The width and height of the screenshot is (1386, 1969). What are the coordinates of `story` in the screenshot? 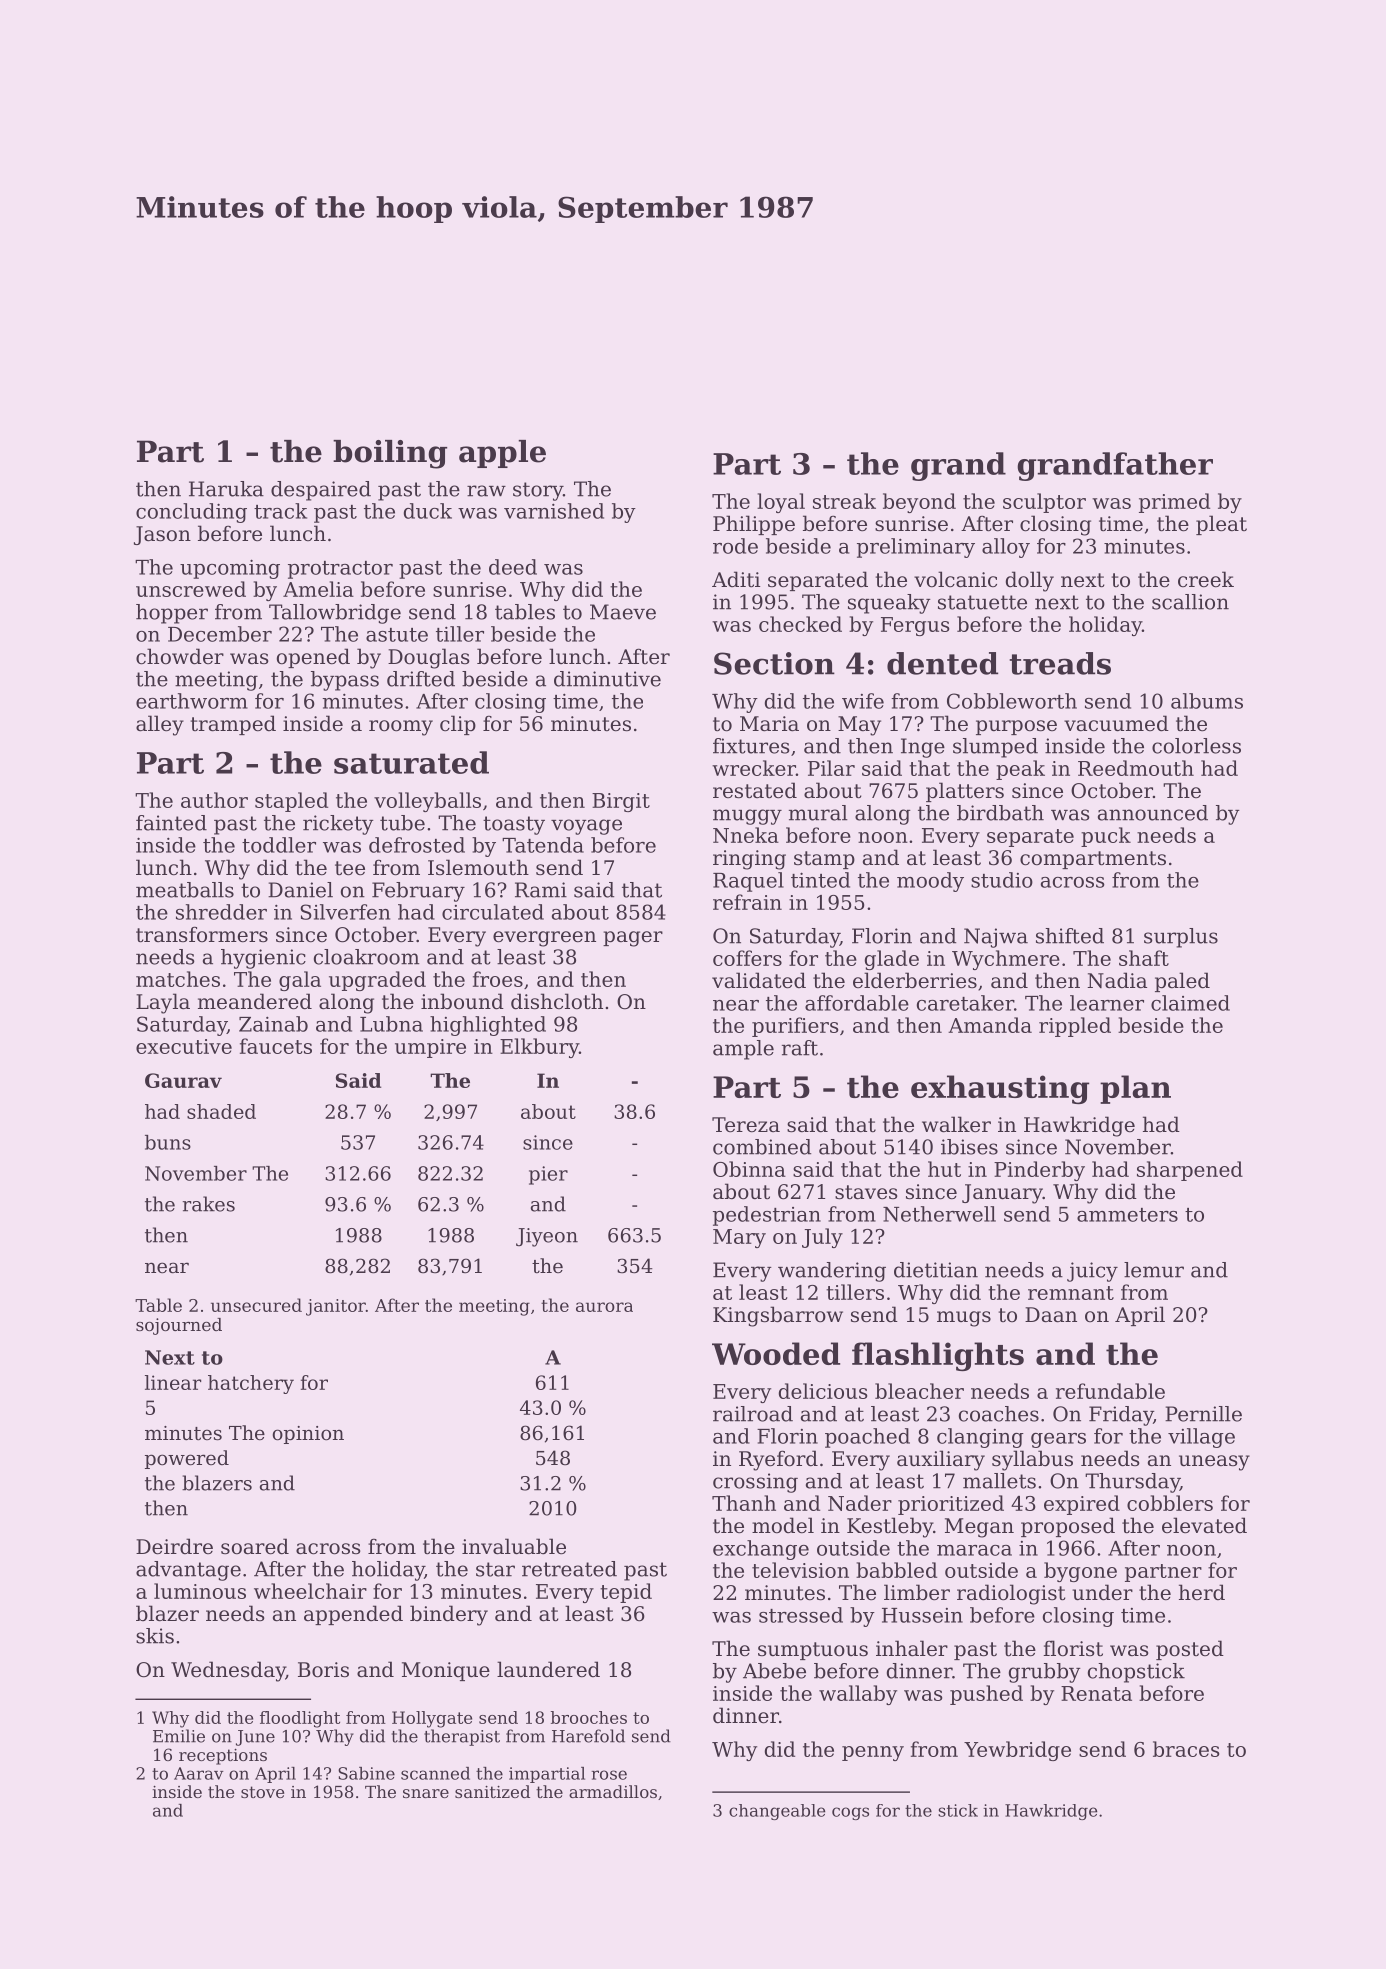 It's located at (538, 491).
